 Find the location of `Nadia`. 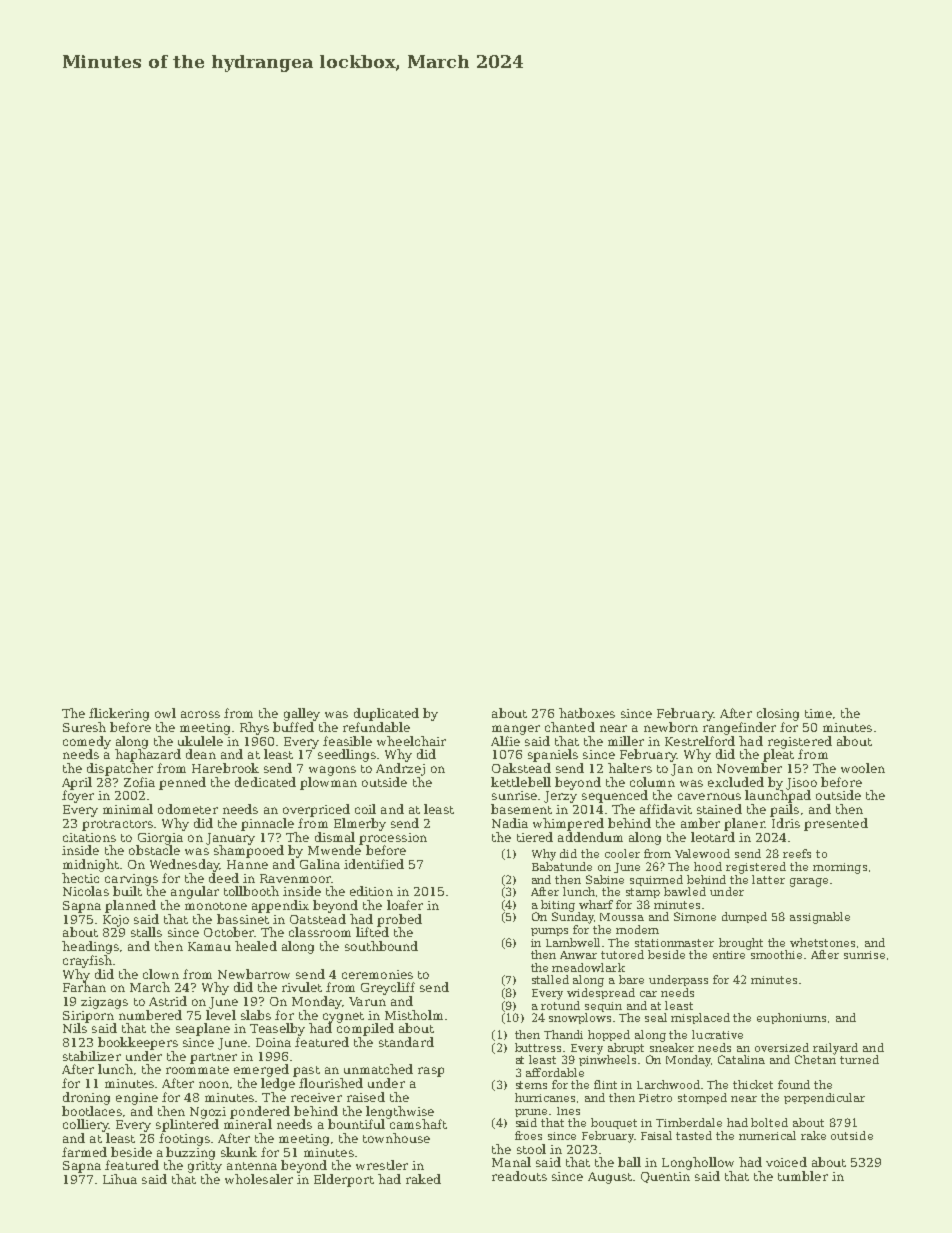

Nadia is located at coordinates (510, 823).
